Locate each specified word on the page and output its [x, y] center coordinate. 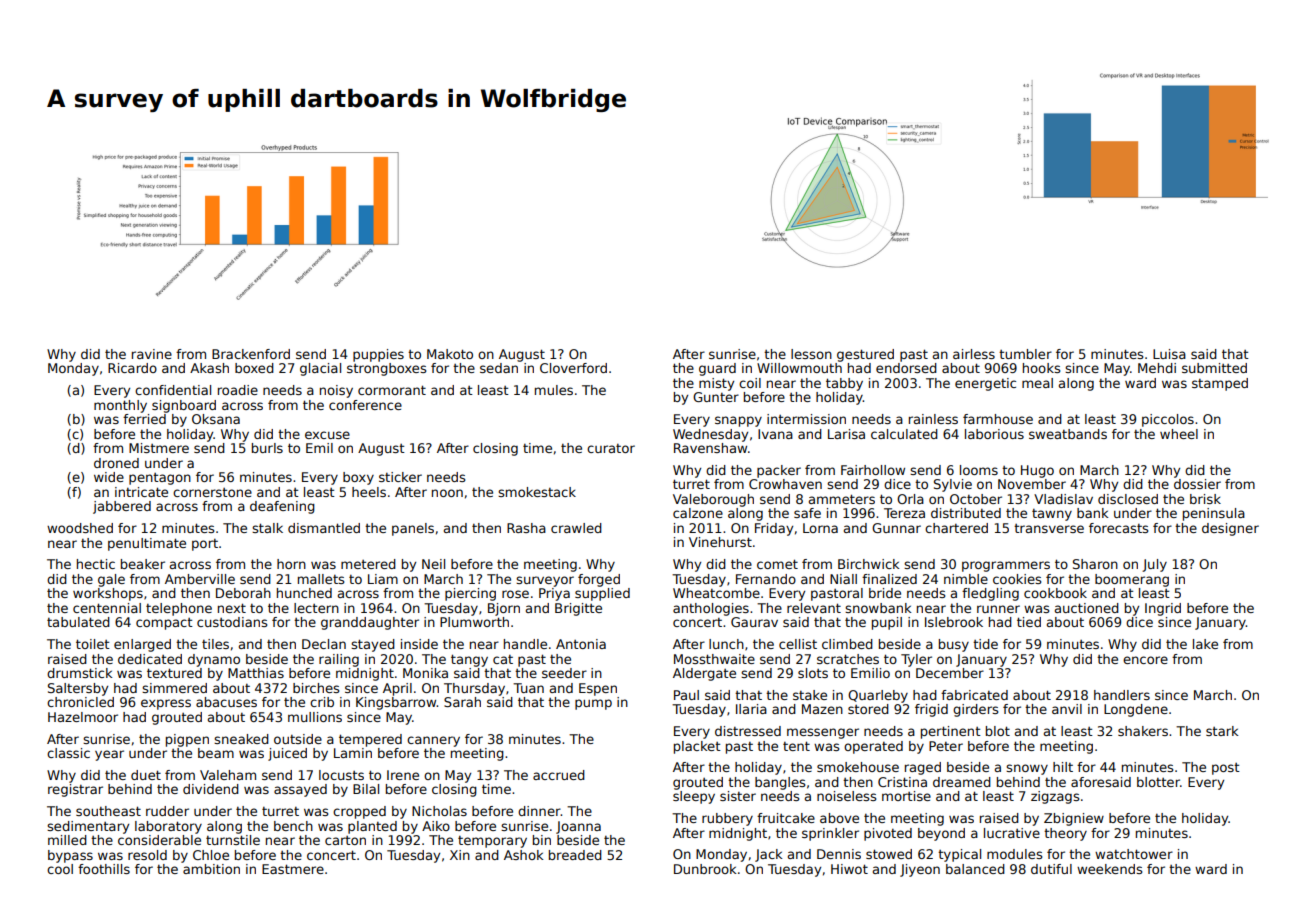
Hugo [1037, 471]
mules [554, 390]
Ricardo [132, 368]
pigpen [187, 740]
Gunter [716, 397]
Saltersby [78, 689]
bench [293, 826]
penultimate [147, 544]
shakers [1143, 731]
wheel [1179, 434]
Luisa [1169, 354]
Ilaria [751, 709]
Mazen [822, 709]
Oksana [216, 419]
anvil [1067, 709]
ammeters [842, 499]
